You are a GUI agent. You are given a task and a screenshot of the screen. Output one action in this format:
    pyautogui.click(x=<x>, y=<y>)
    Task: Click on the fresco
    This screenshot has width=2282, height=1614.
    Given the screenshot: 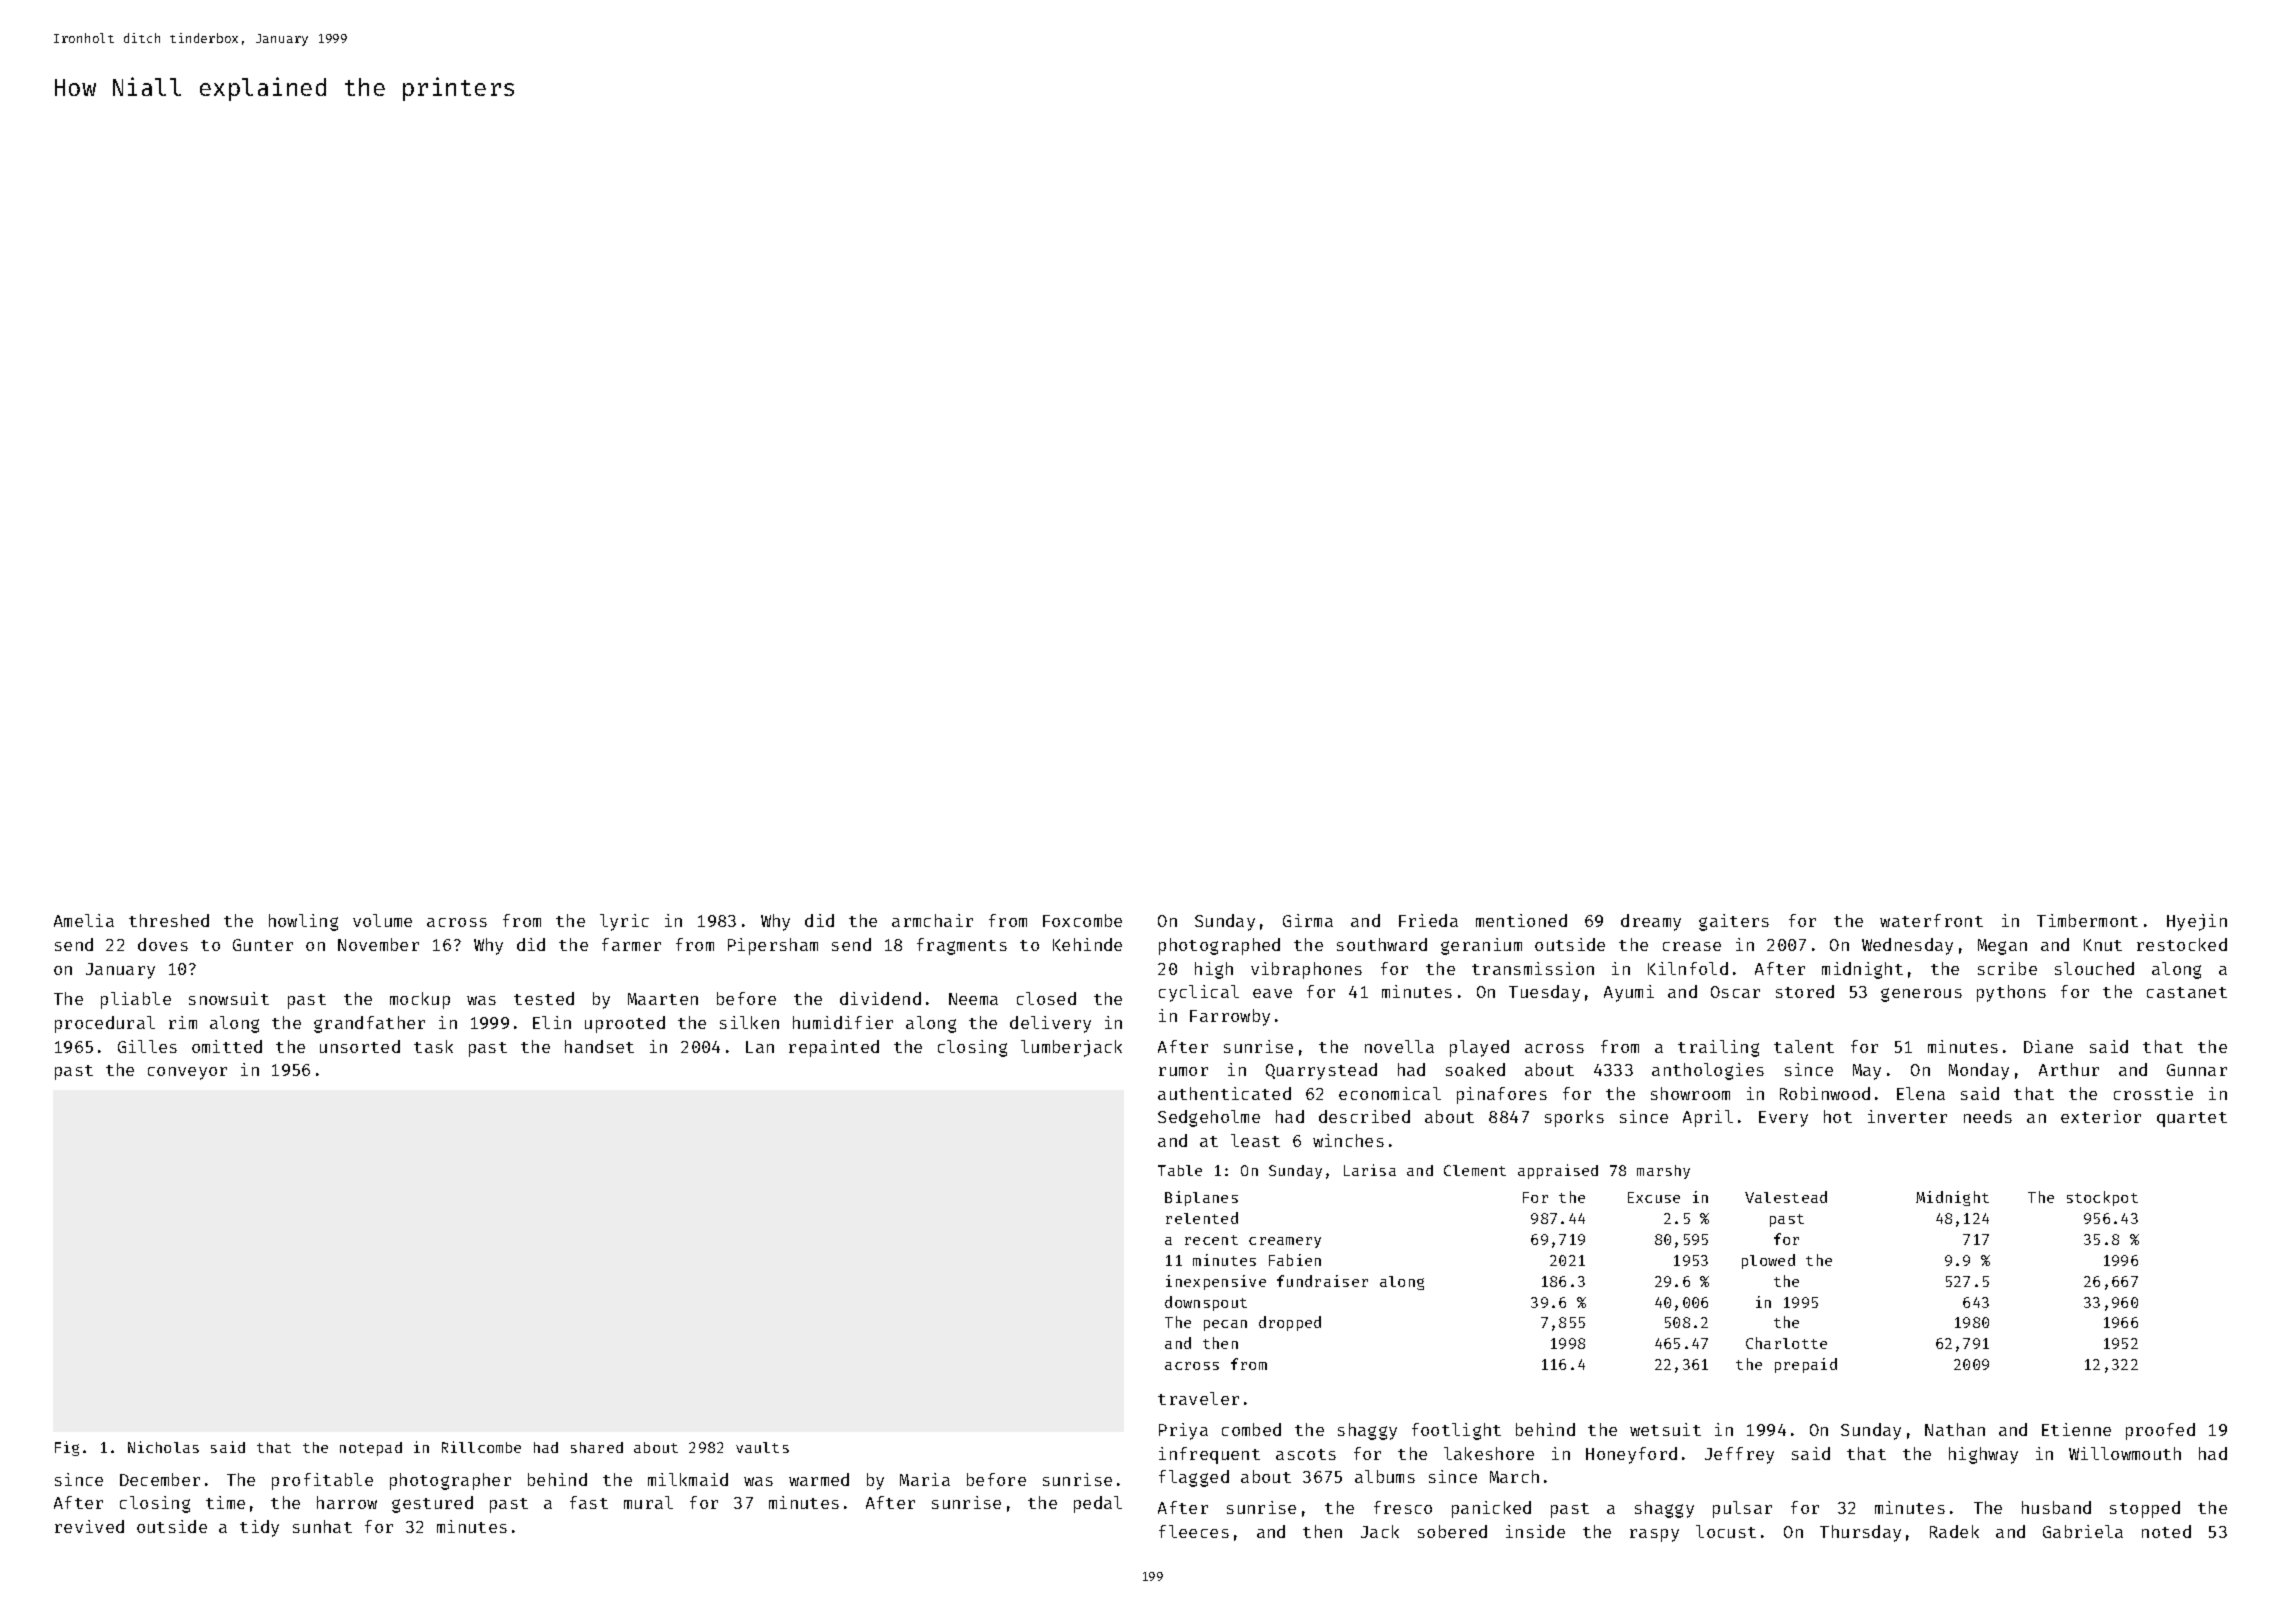 What is the action you would take?
    pyautogui.click(x=1403, y=1507)
